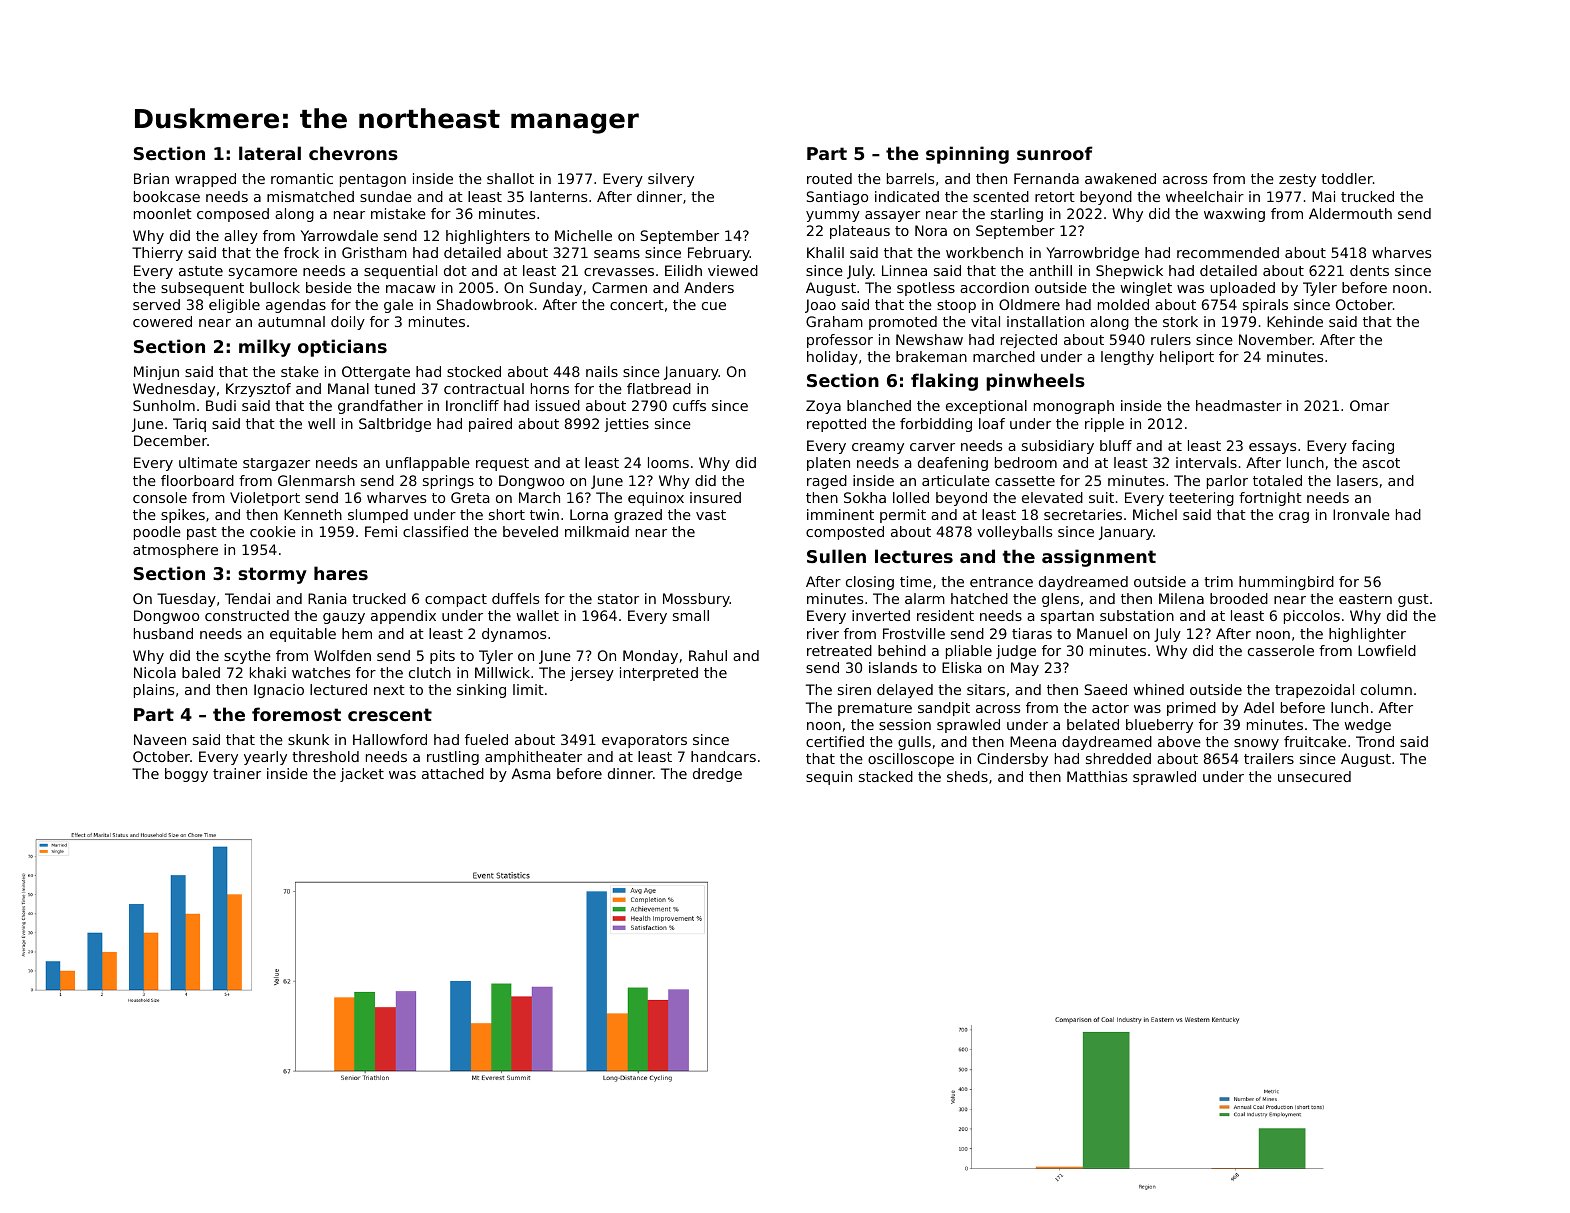 The image size is (1570, 1213). What do you see at coordinates (825, 252) in the image?
I see `Khalil` at bounding box center [825, 252].
